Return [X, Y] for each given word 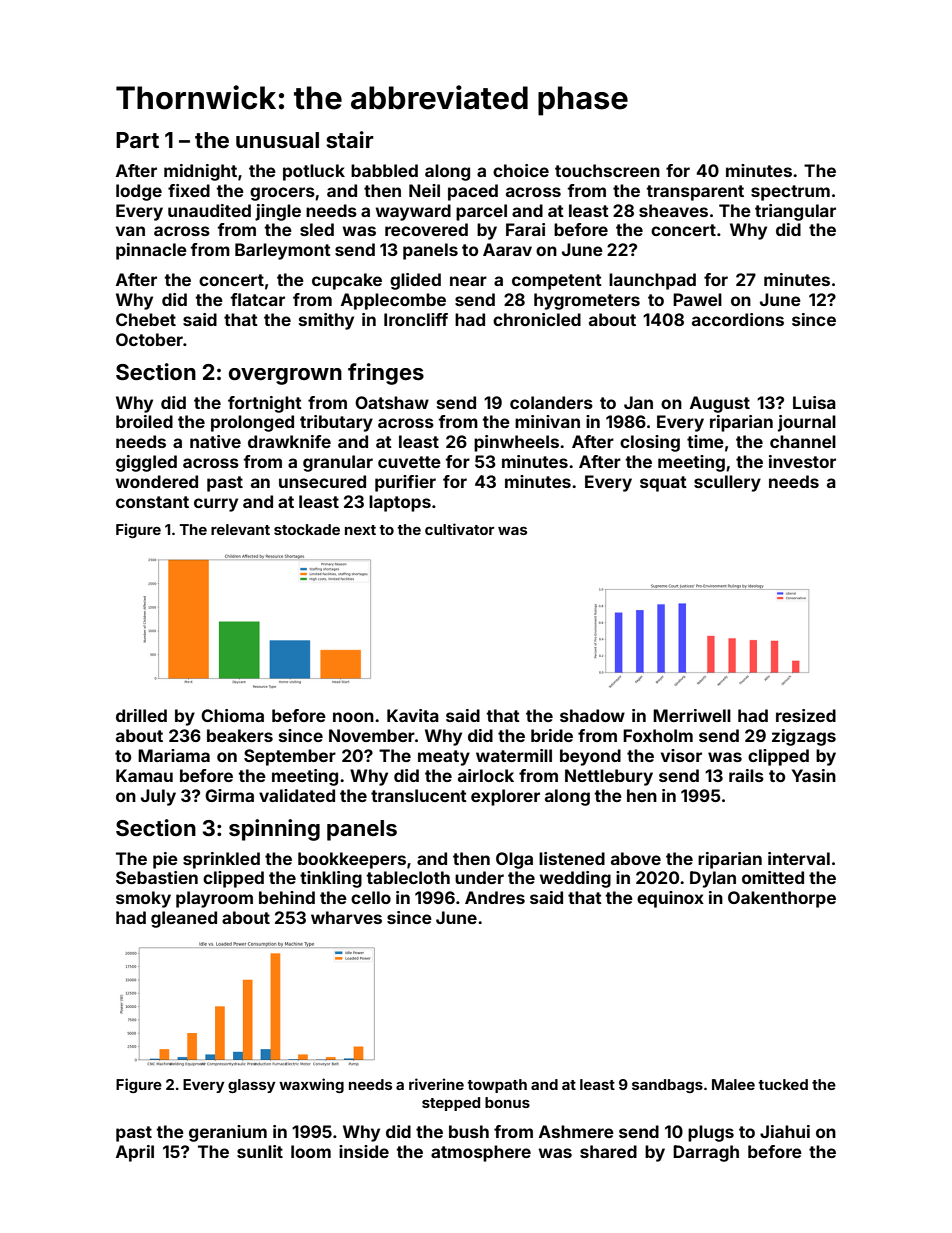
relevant [240, 529]
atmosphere [481, 1153]
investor [802, 461]
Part [137, 140]
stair [350, 139]
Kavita [413, 715]
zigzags [804, 737]
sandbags [667, 1086]
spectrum [790, 193]
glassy [252, 1086]
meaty [444, 758]
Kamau [144, 775]
